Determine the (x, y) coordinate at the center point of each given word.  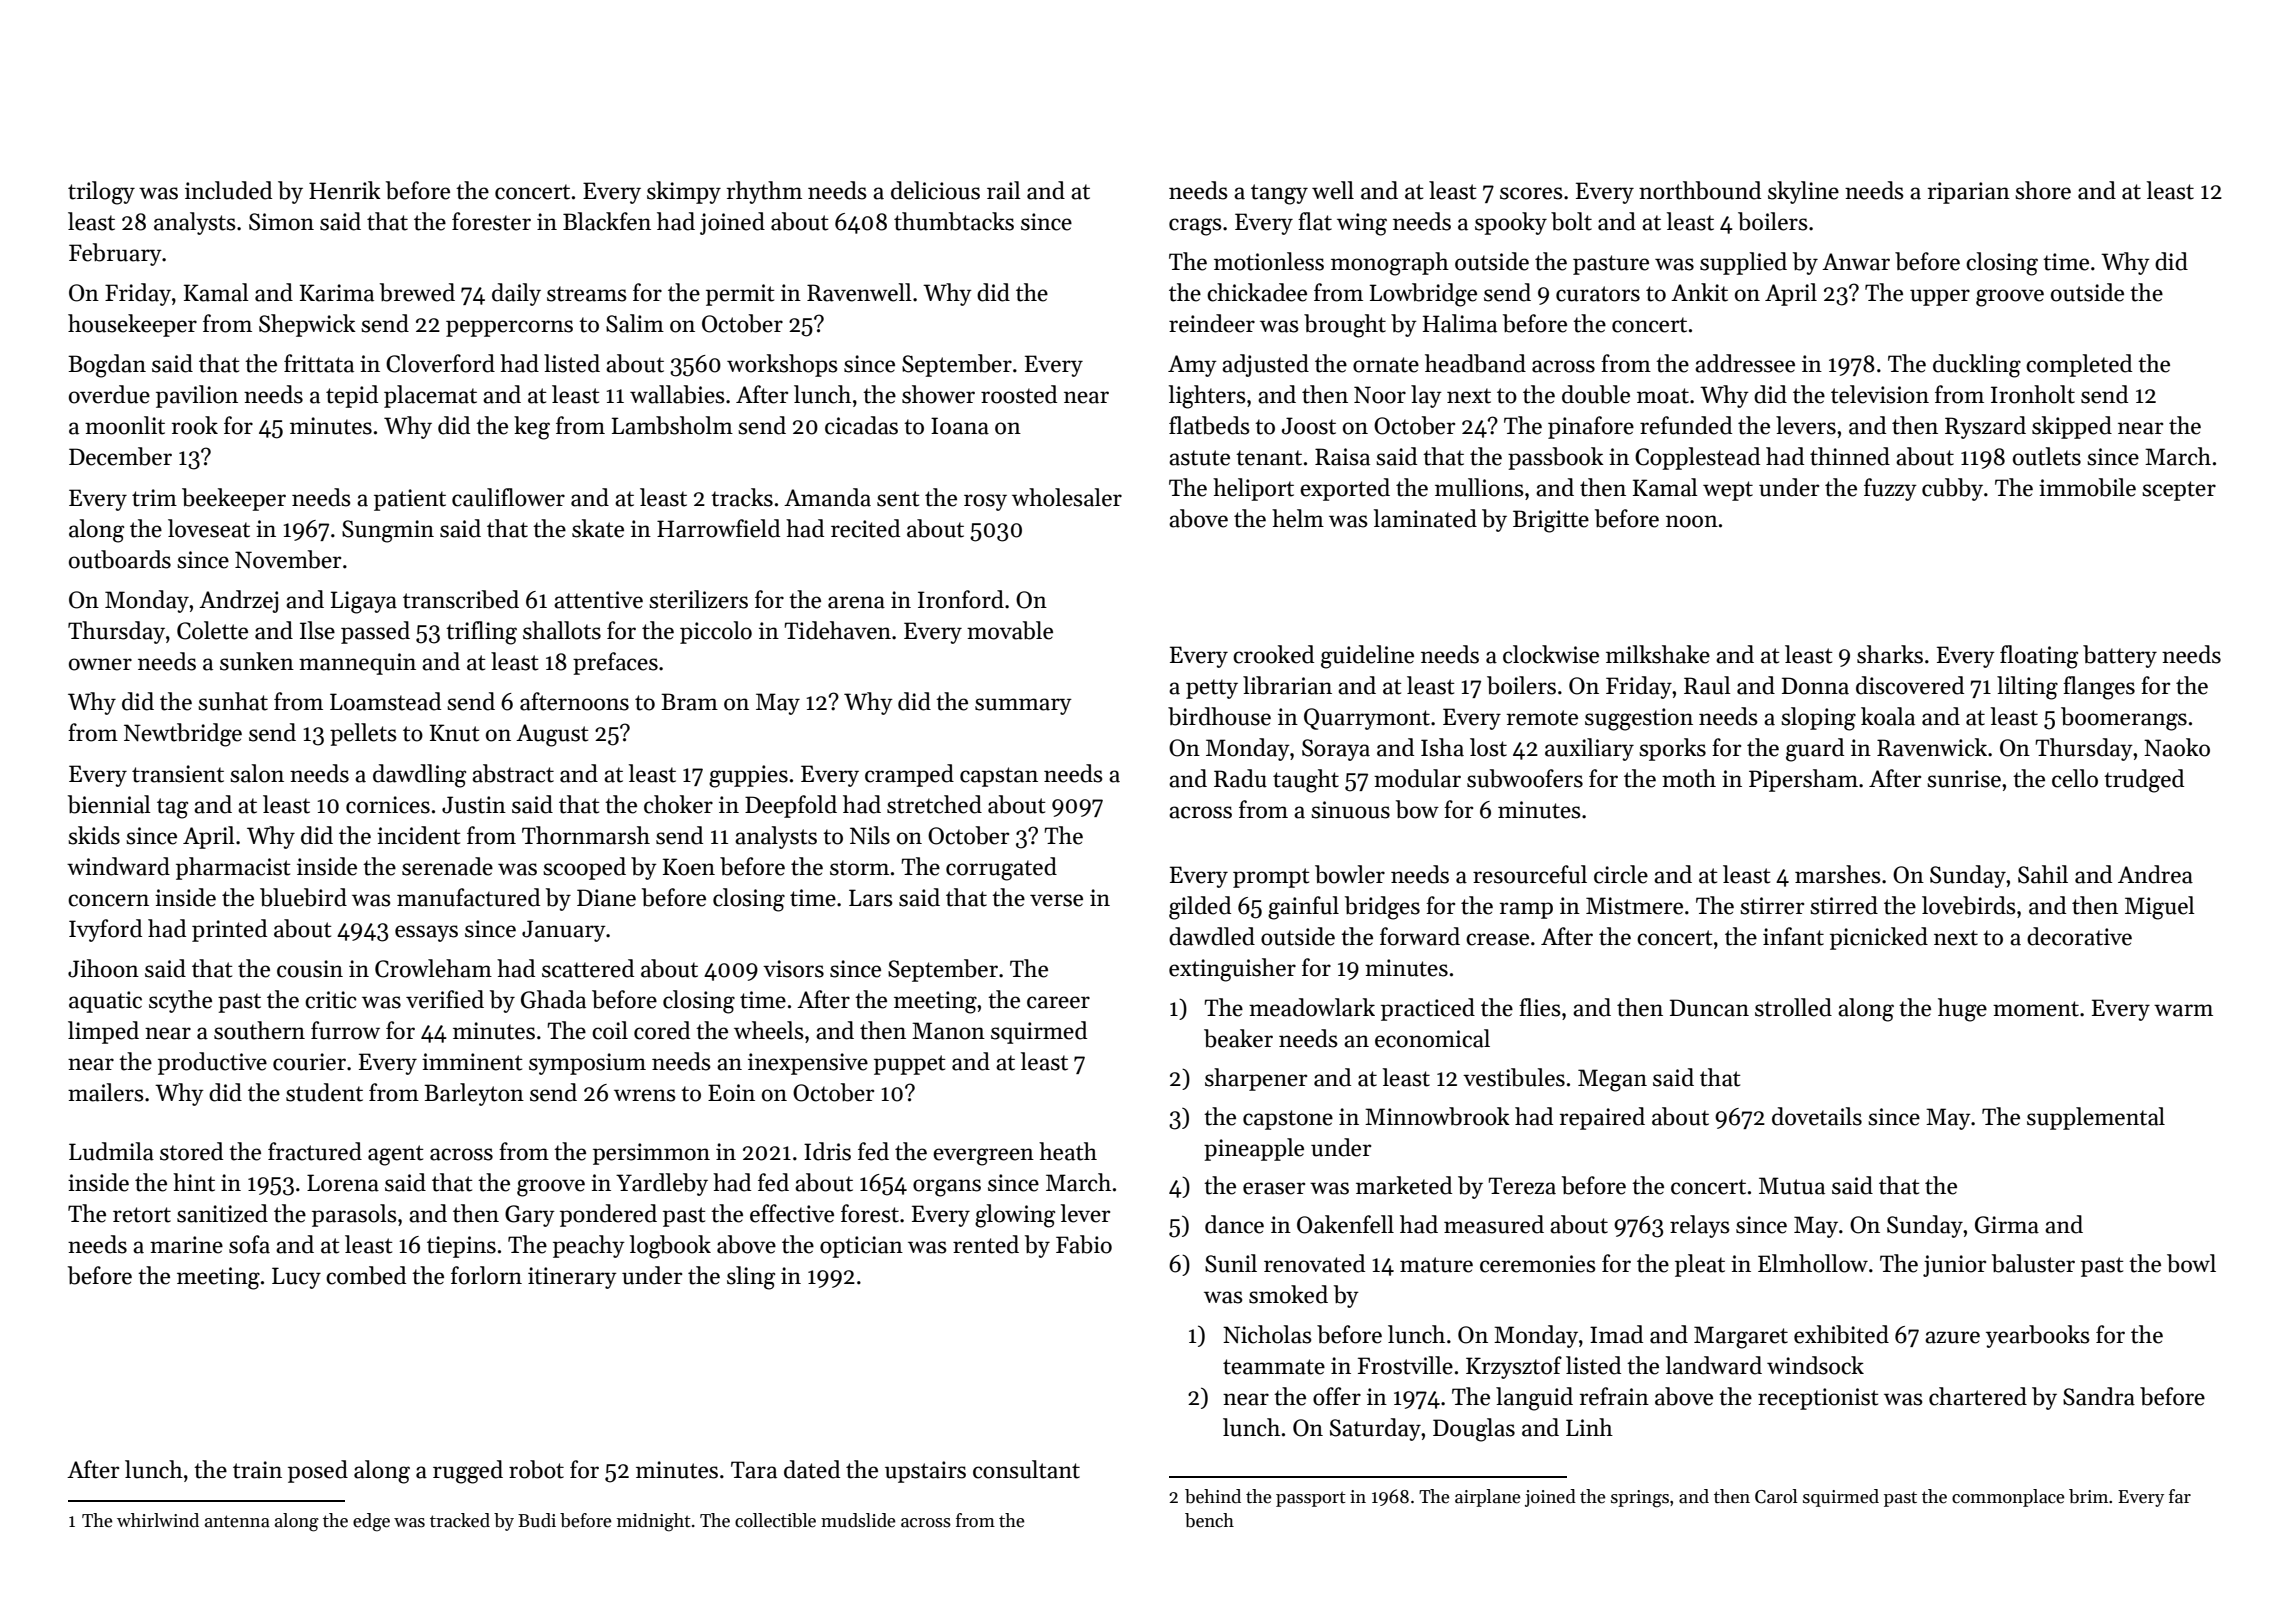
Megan (1612, 1080)
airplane (1488, 1498)
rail (1004, 190)
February (115, 254)
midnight (654, 1522)
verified (445, 999)
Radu (1240, 778)
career (1058, 1002)
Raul (1707, 685)
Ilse (317, 630)
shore (2043, 190)
